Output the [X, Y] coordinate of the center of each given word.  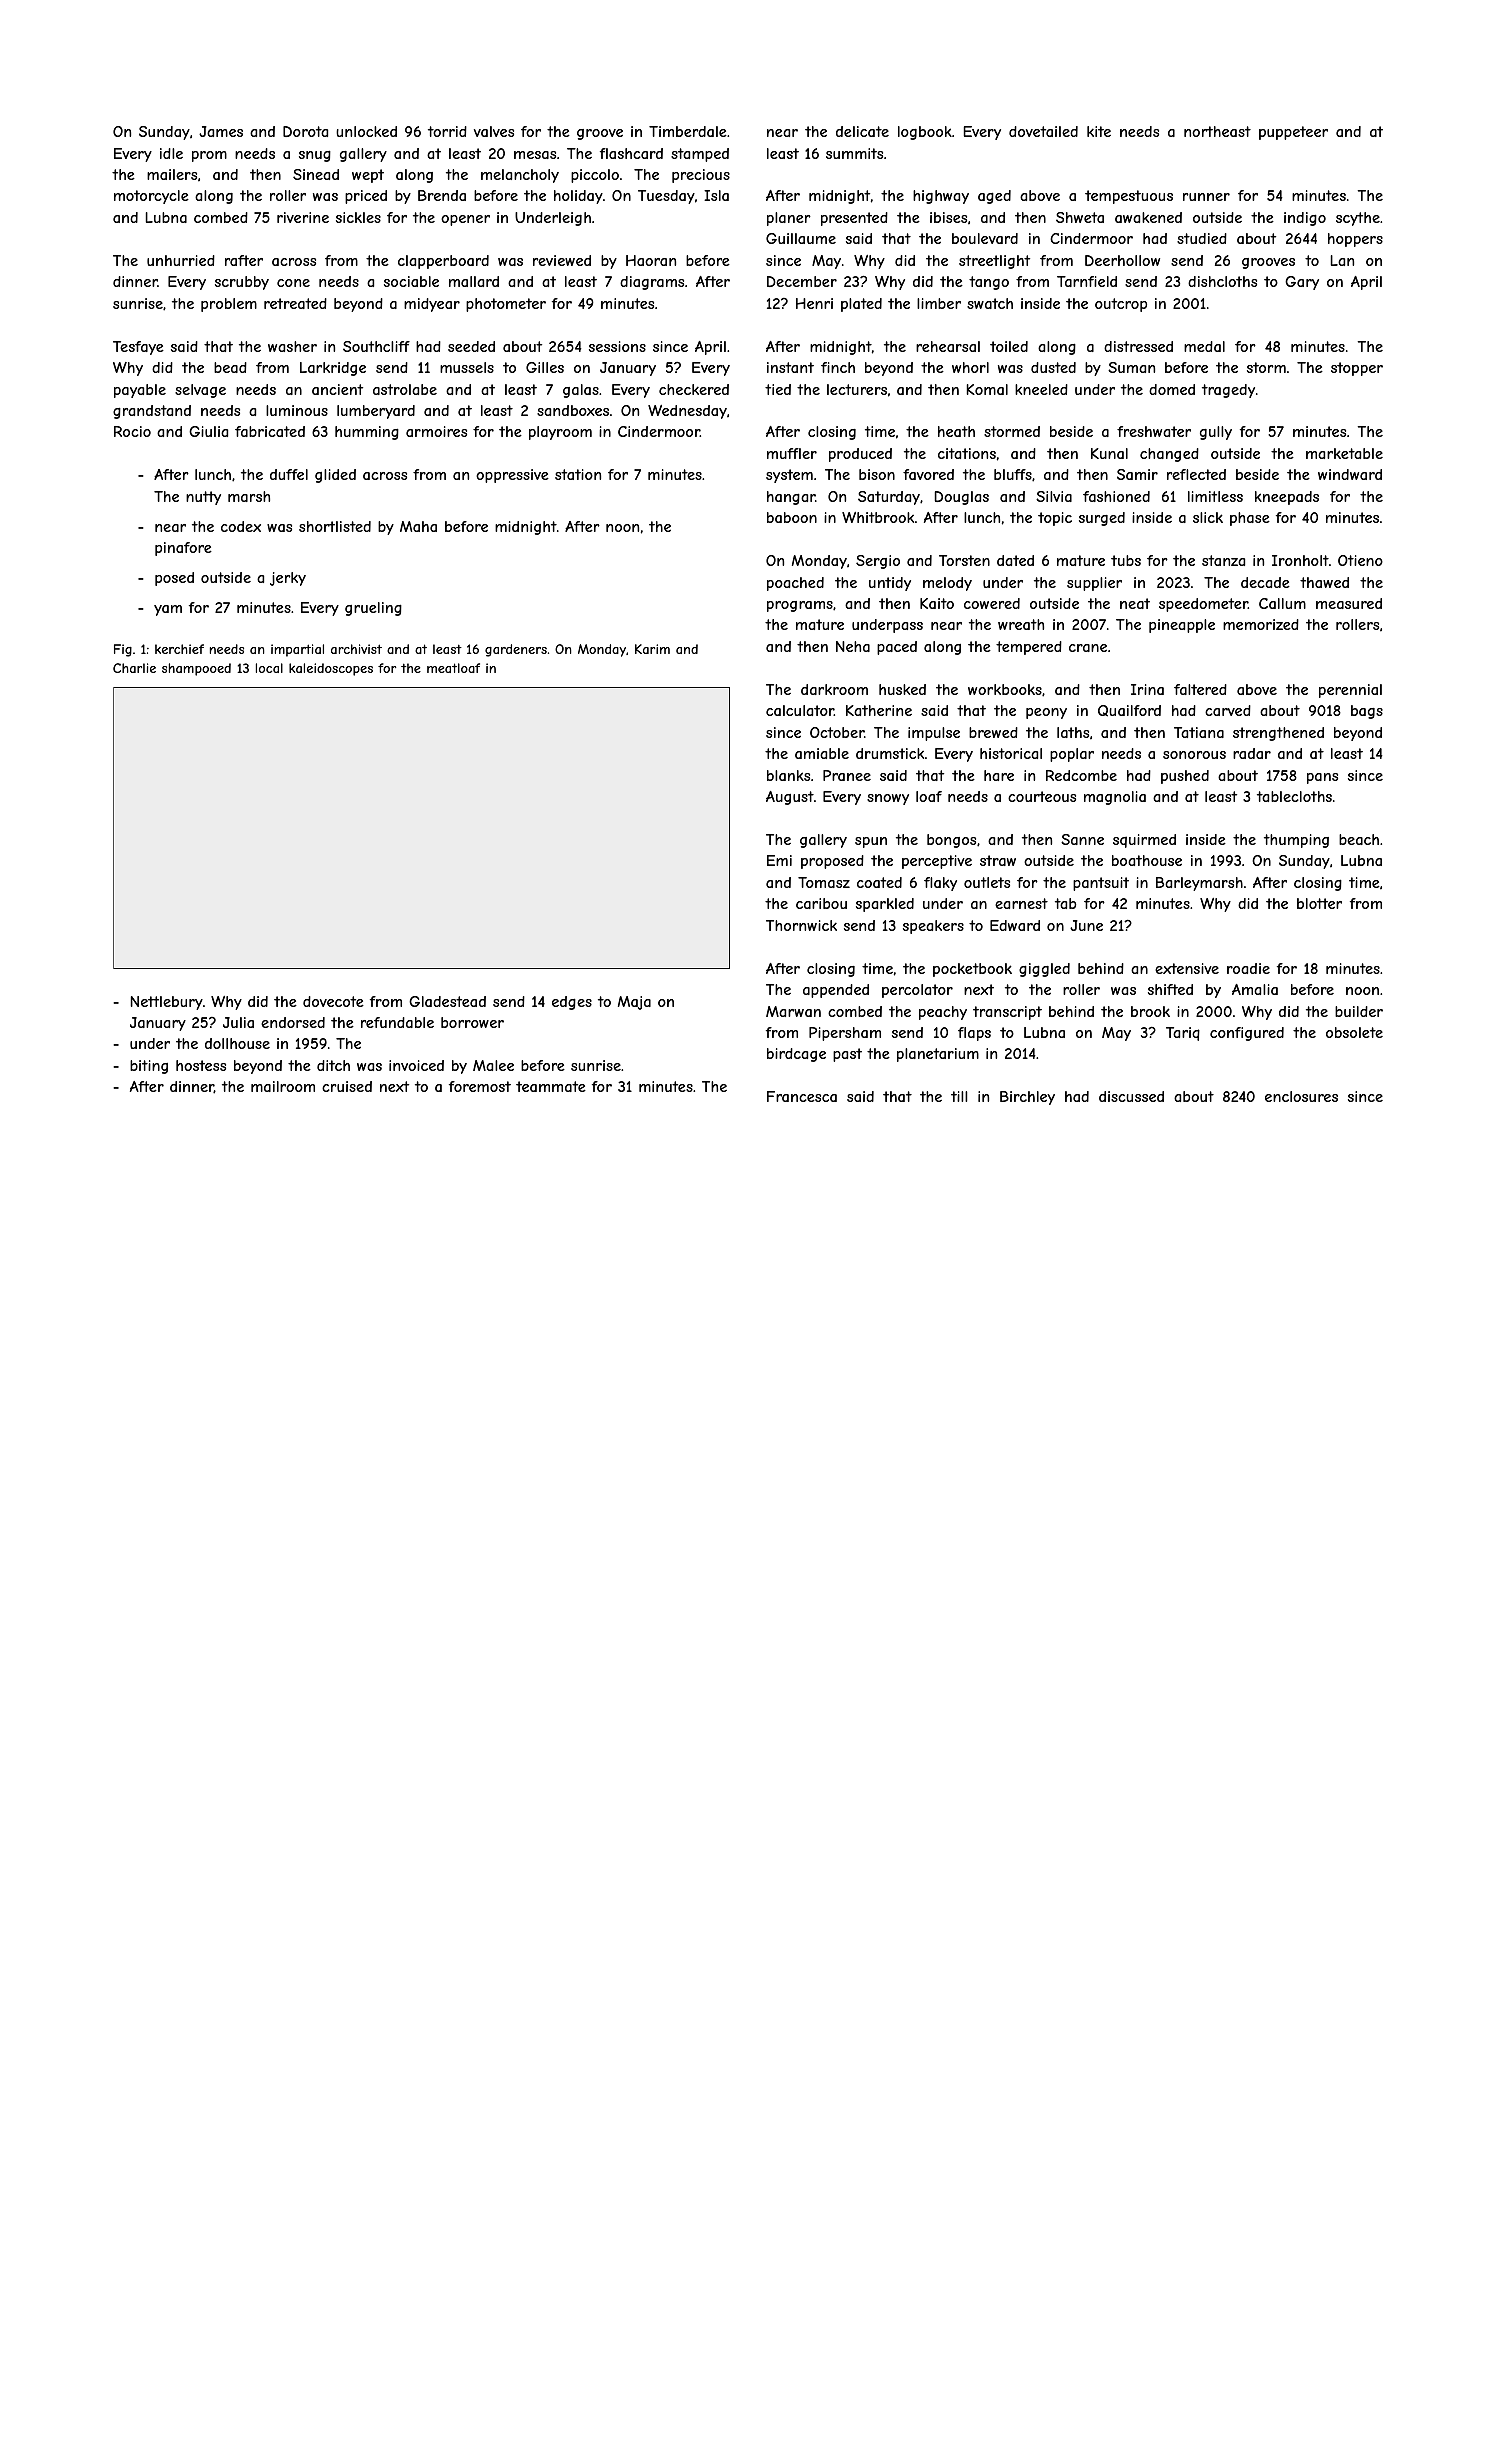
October [837, 732]
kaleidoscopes [331, 669]
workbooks [1005, 689]
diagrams [652, 283]
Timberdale [688, 131]
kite [1099, 131]
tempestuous [1129, 197]
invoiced [416, 1065]
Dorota [305, 131]
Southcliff [376, 346]
